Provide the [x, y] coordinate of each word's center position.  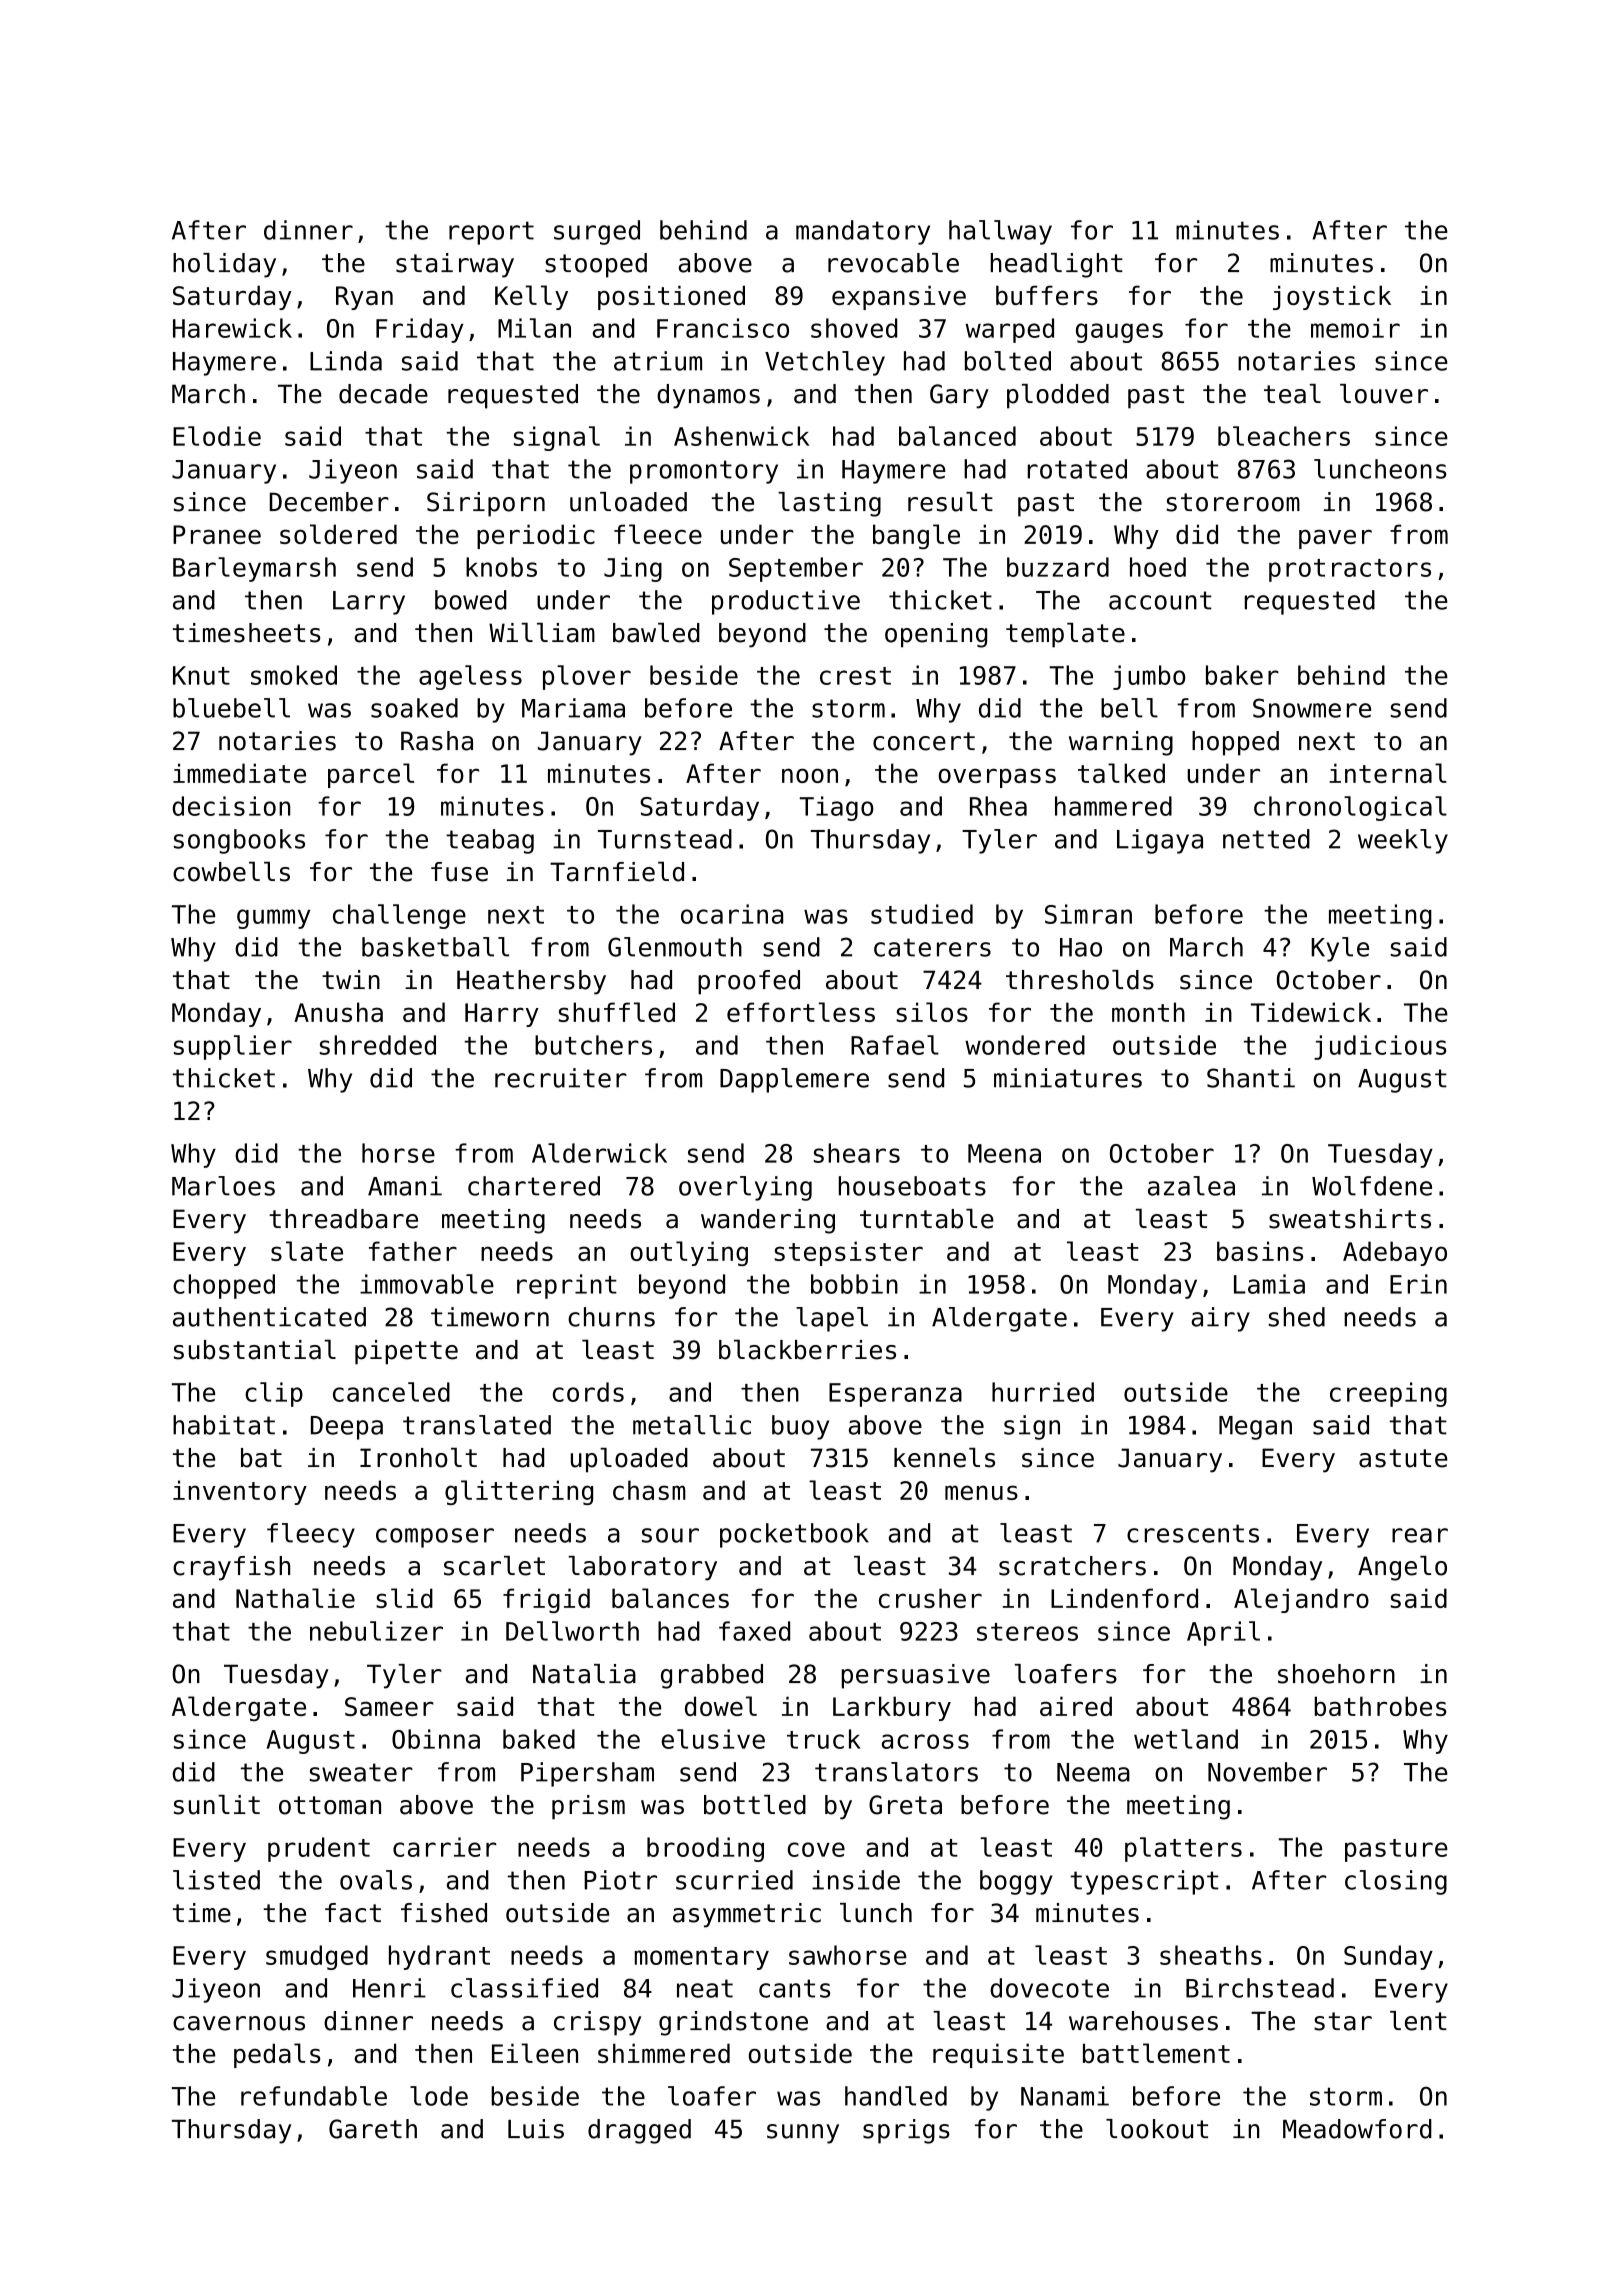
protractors [1350, 570]
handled [896, 2096]
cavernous [239, 2023]
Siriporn [486, 504]
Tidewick [1311, 1012]
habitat [224, 1425]
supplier [233, 1047]
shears [857, 1153]
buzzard [1058, 567]
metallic [692, 1425]
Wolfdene [1372, 1186]
